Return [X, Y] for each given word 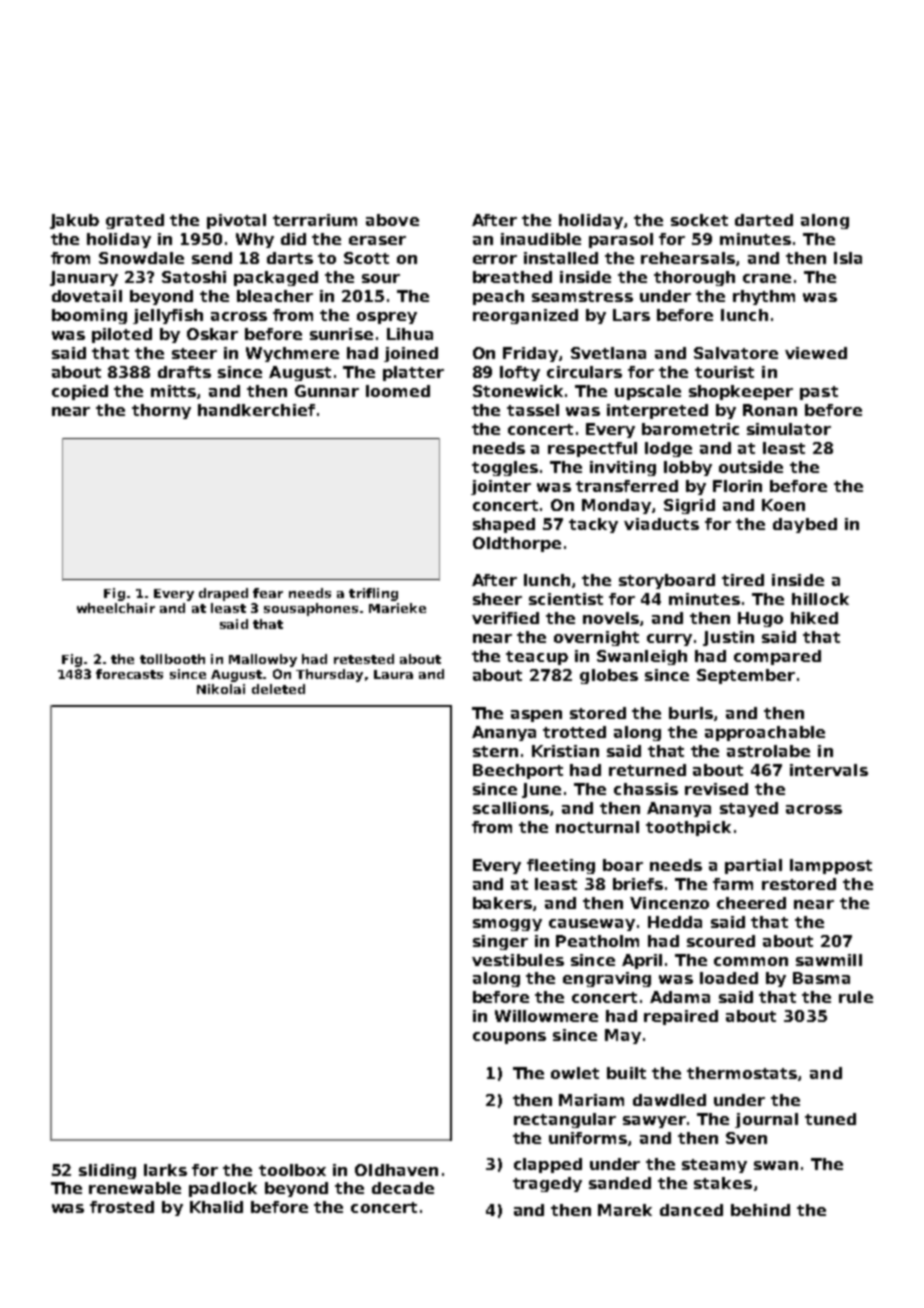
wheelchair [116, 608]
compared [777, 657]
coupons [509, 1038]
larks [165, 1170]
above [392, 220]
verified [505, 618]
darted [764, 220]
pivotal [236, 221]
